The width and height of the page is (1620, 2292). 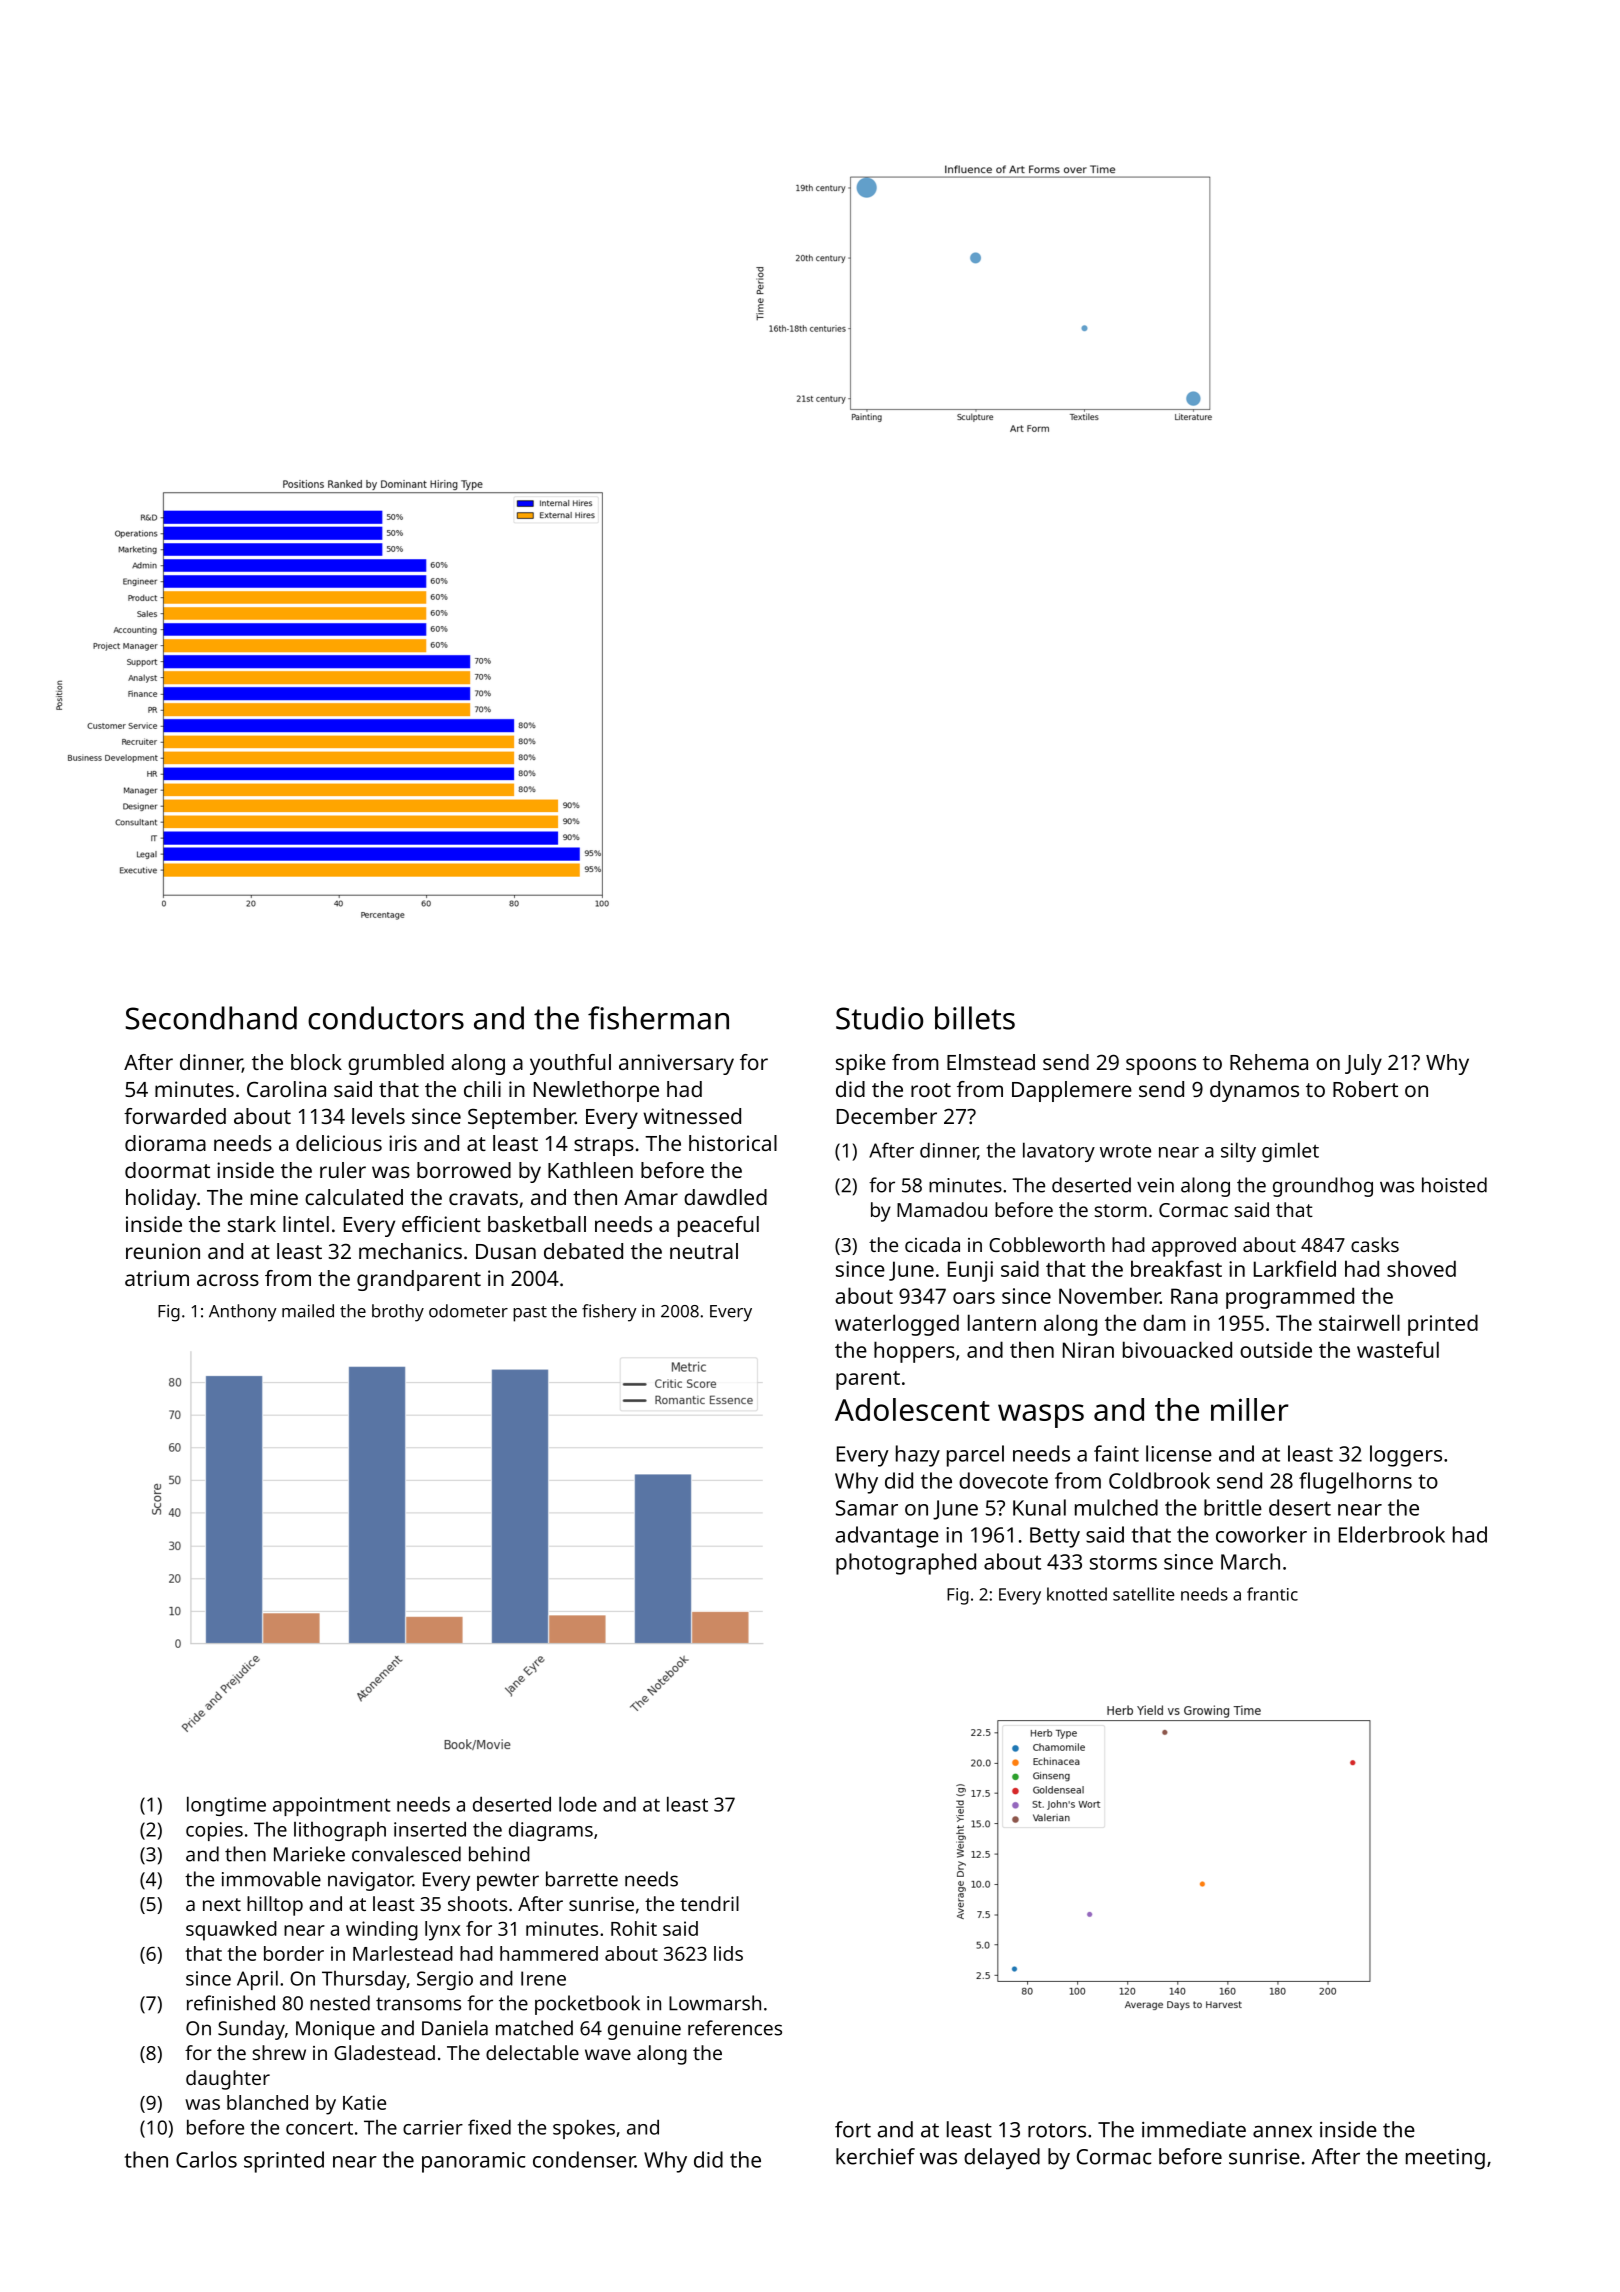 I want to click on lode, so click(x=578, y=1804).
